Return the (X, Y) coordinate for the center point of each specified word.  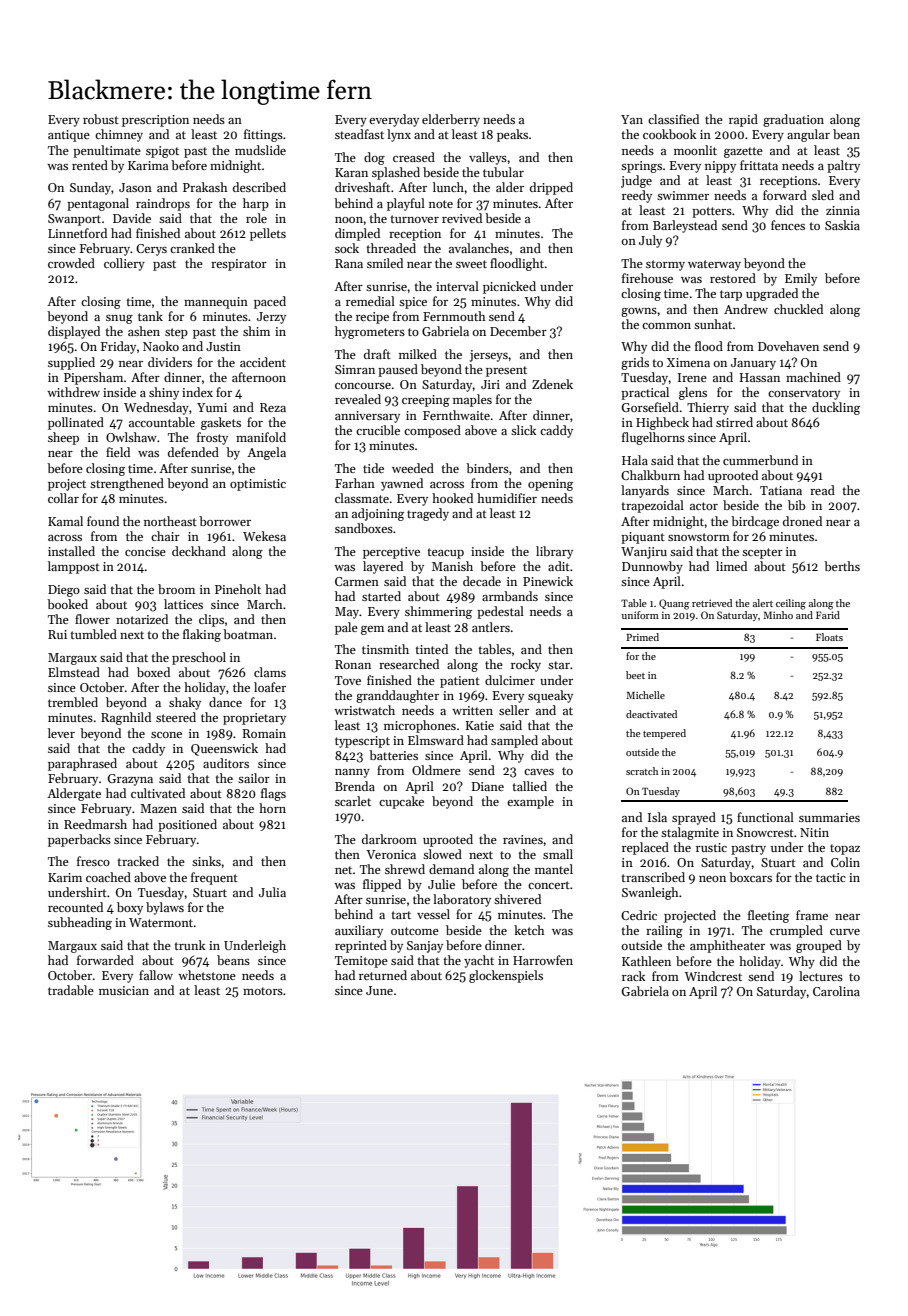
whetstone (207, 975)
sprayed (694, 818)
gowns (639, 312)
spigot (162, 152)
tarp (731, 295)
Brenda (355, 786)
